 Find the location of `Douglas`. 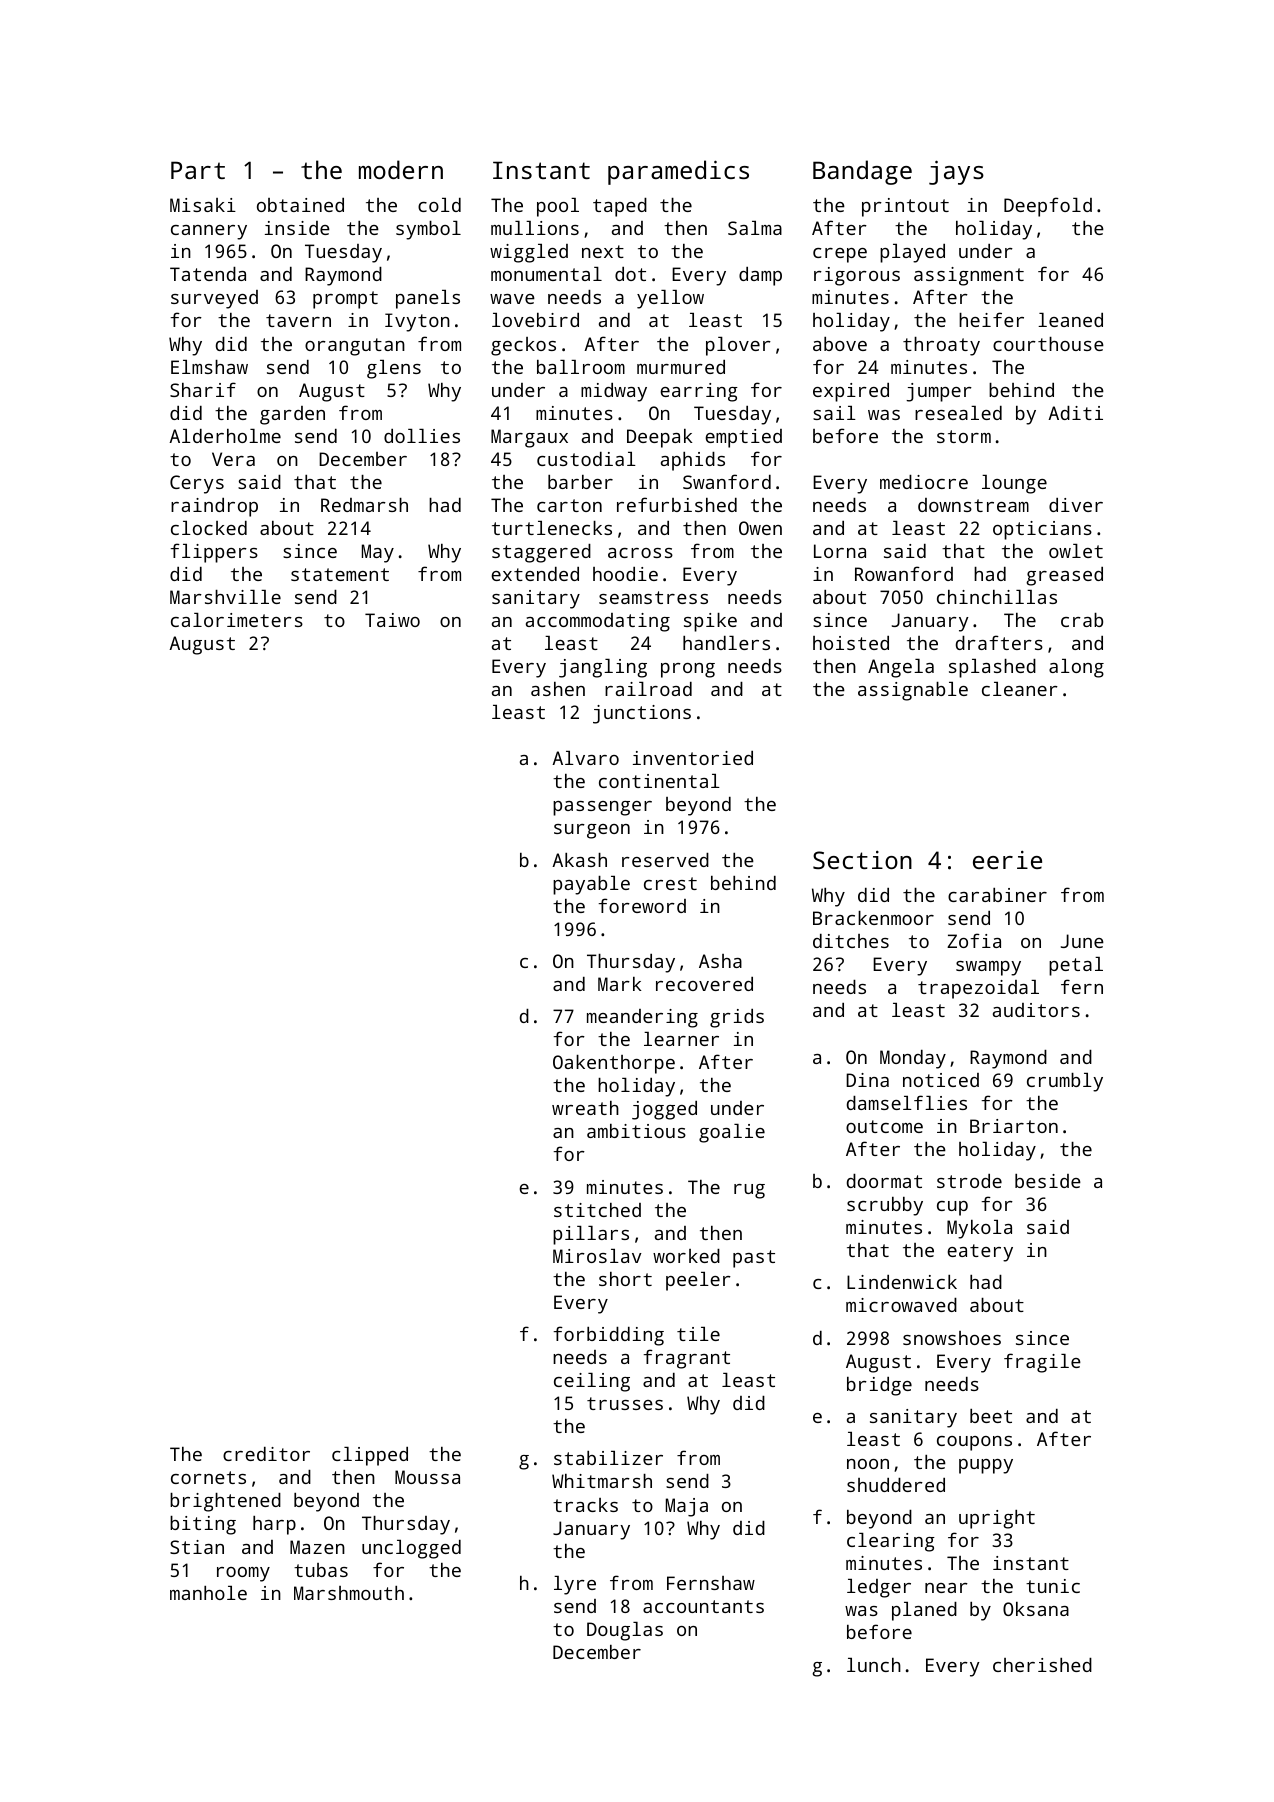

Douglas is located at coordinates (625, 1631).
